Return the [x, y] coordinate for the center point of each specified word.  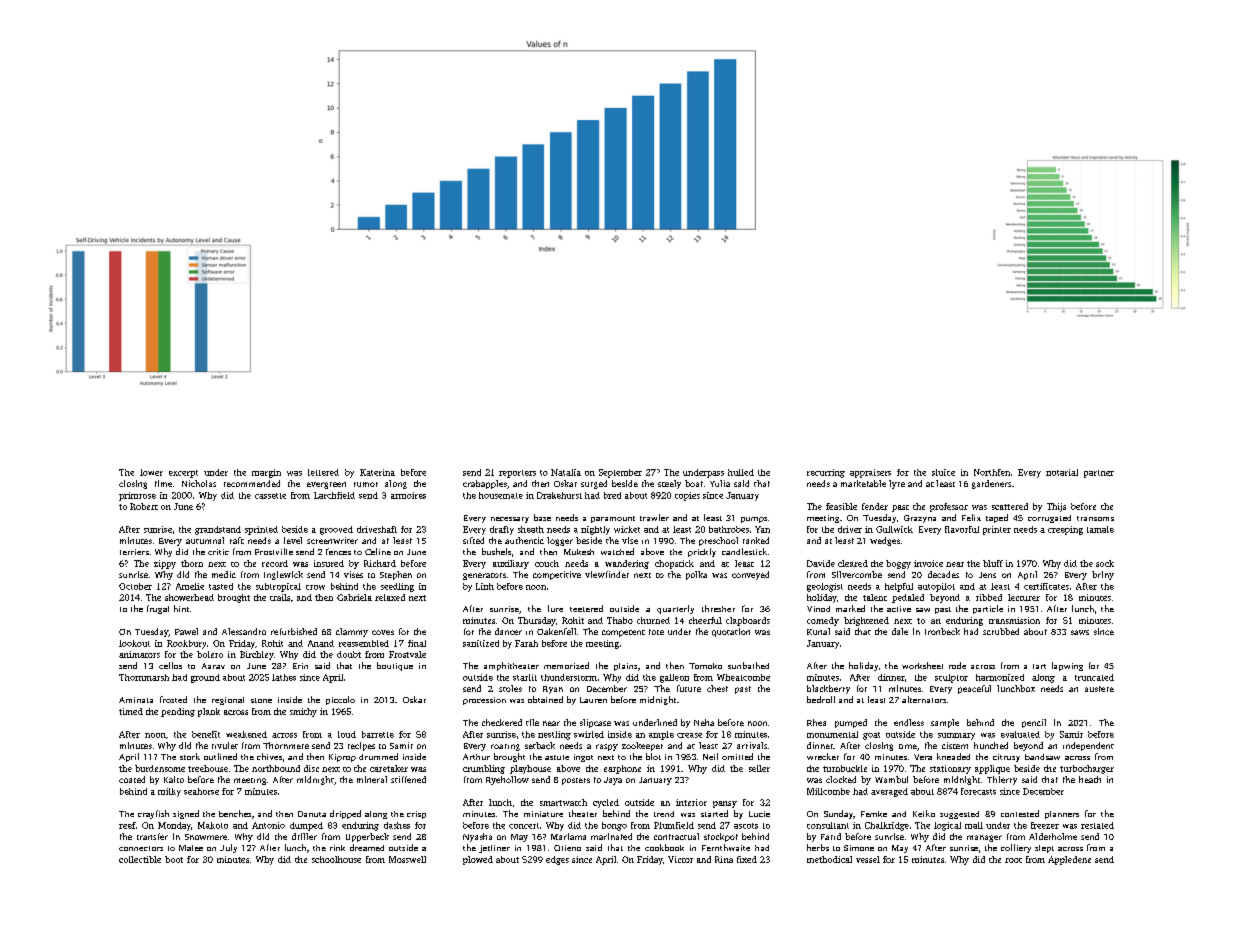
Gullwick [894, 529]
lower [151, 472]
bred [612, 495]
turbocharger [1087, 769]
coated [132, 779]
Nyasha [477, 837]
